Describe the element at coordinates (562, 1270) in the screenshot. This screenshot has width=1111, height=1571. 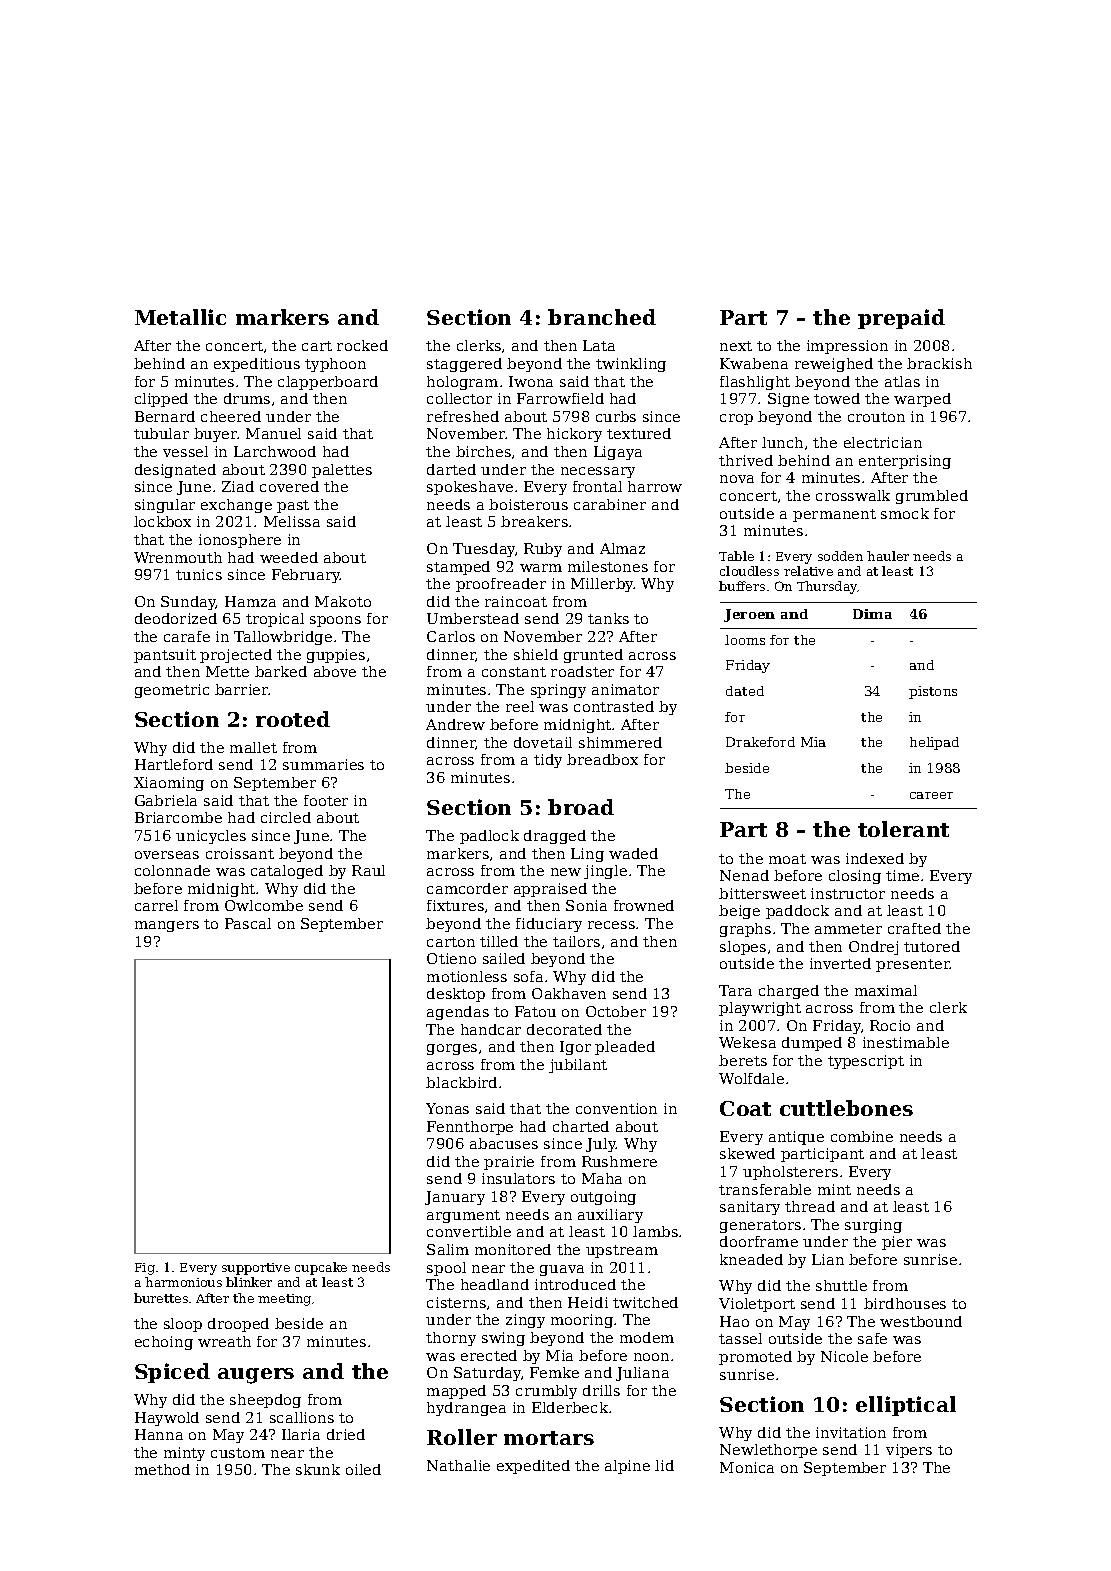
I see `guava` at that location.
